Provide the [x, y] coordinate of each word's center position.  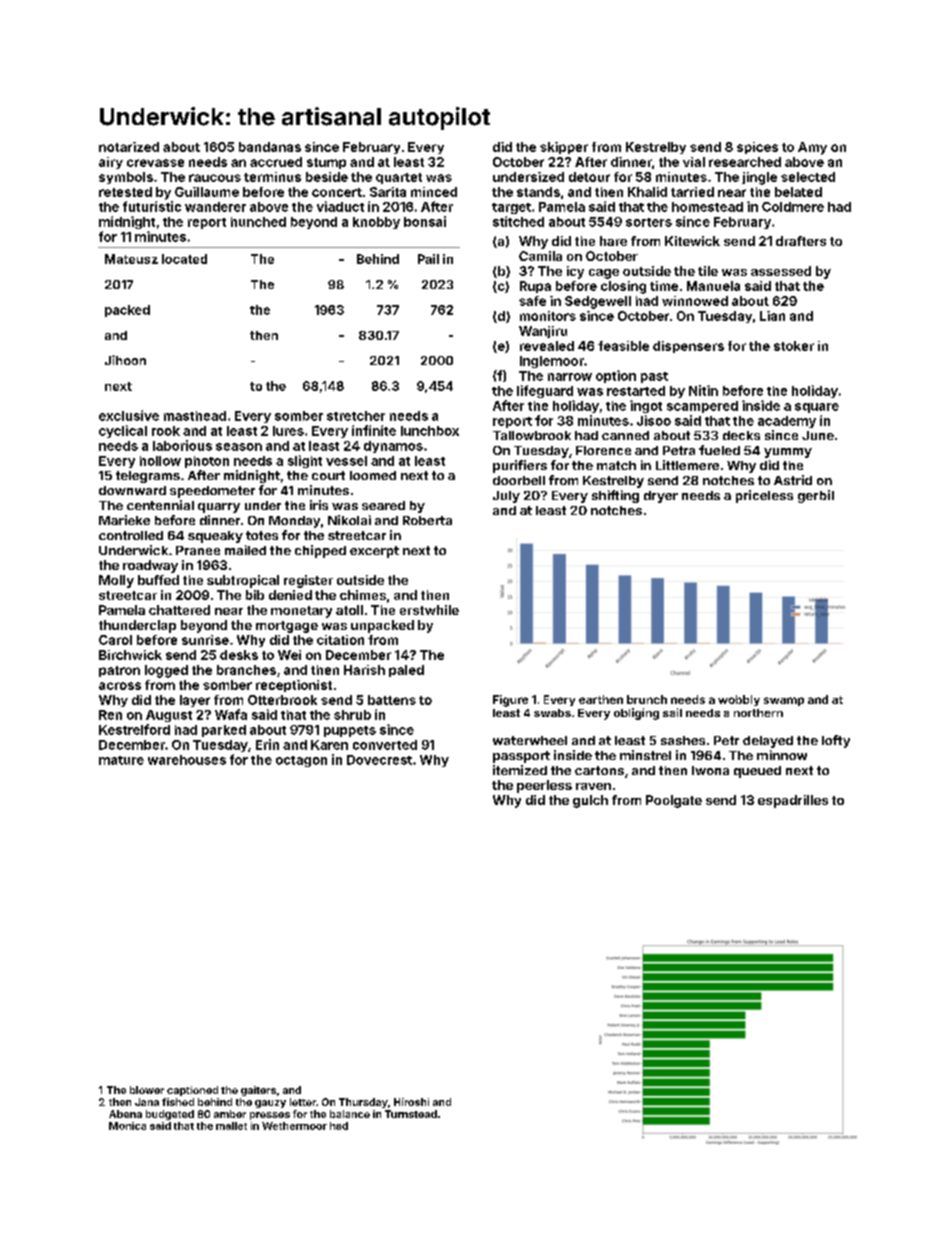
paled [406, 671]
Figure [510, 701]
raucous [215, 178]
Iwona [710, 770]
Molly [116, 581]
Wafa [231, 714]
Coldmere [793, 207]
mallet [231, 1126]
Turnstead [411, 1114]
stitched [518, 221]
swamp [784, 701]
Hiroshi [411, 1102]
